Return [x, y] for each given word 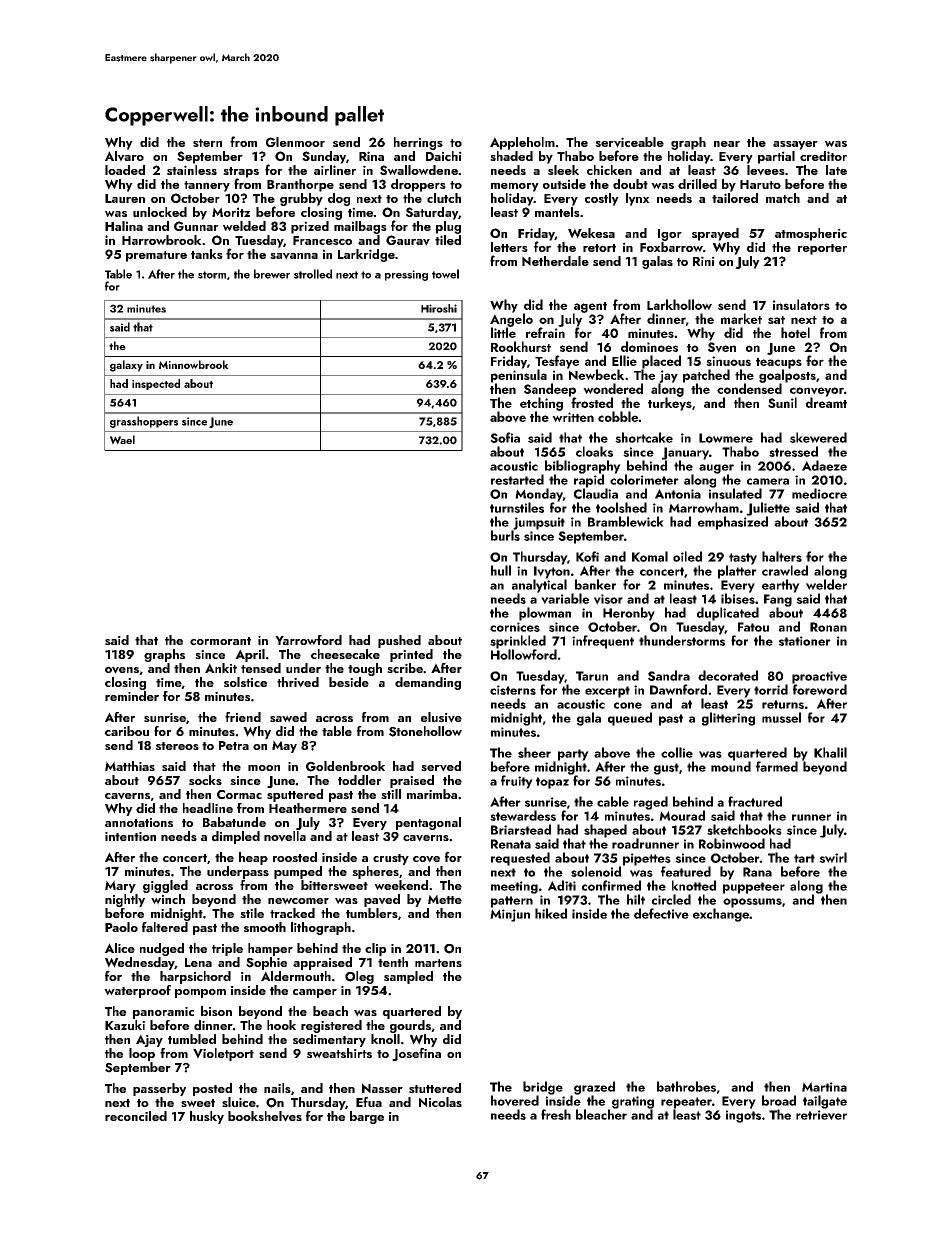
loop [142, 1054]
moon [264, 768]
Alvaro [124, 156]
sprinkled [518, 642]
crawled [785, 570]
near [727, 144]
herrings [418, 143]
